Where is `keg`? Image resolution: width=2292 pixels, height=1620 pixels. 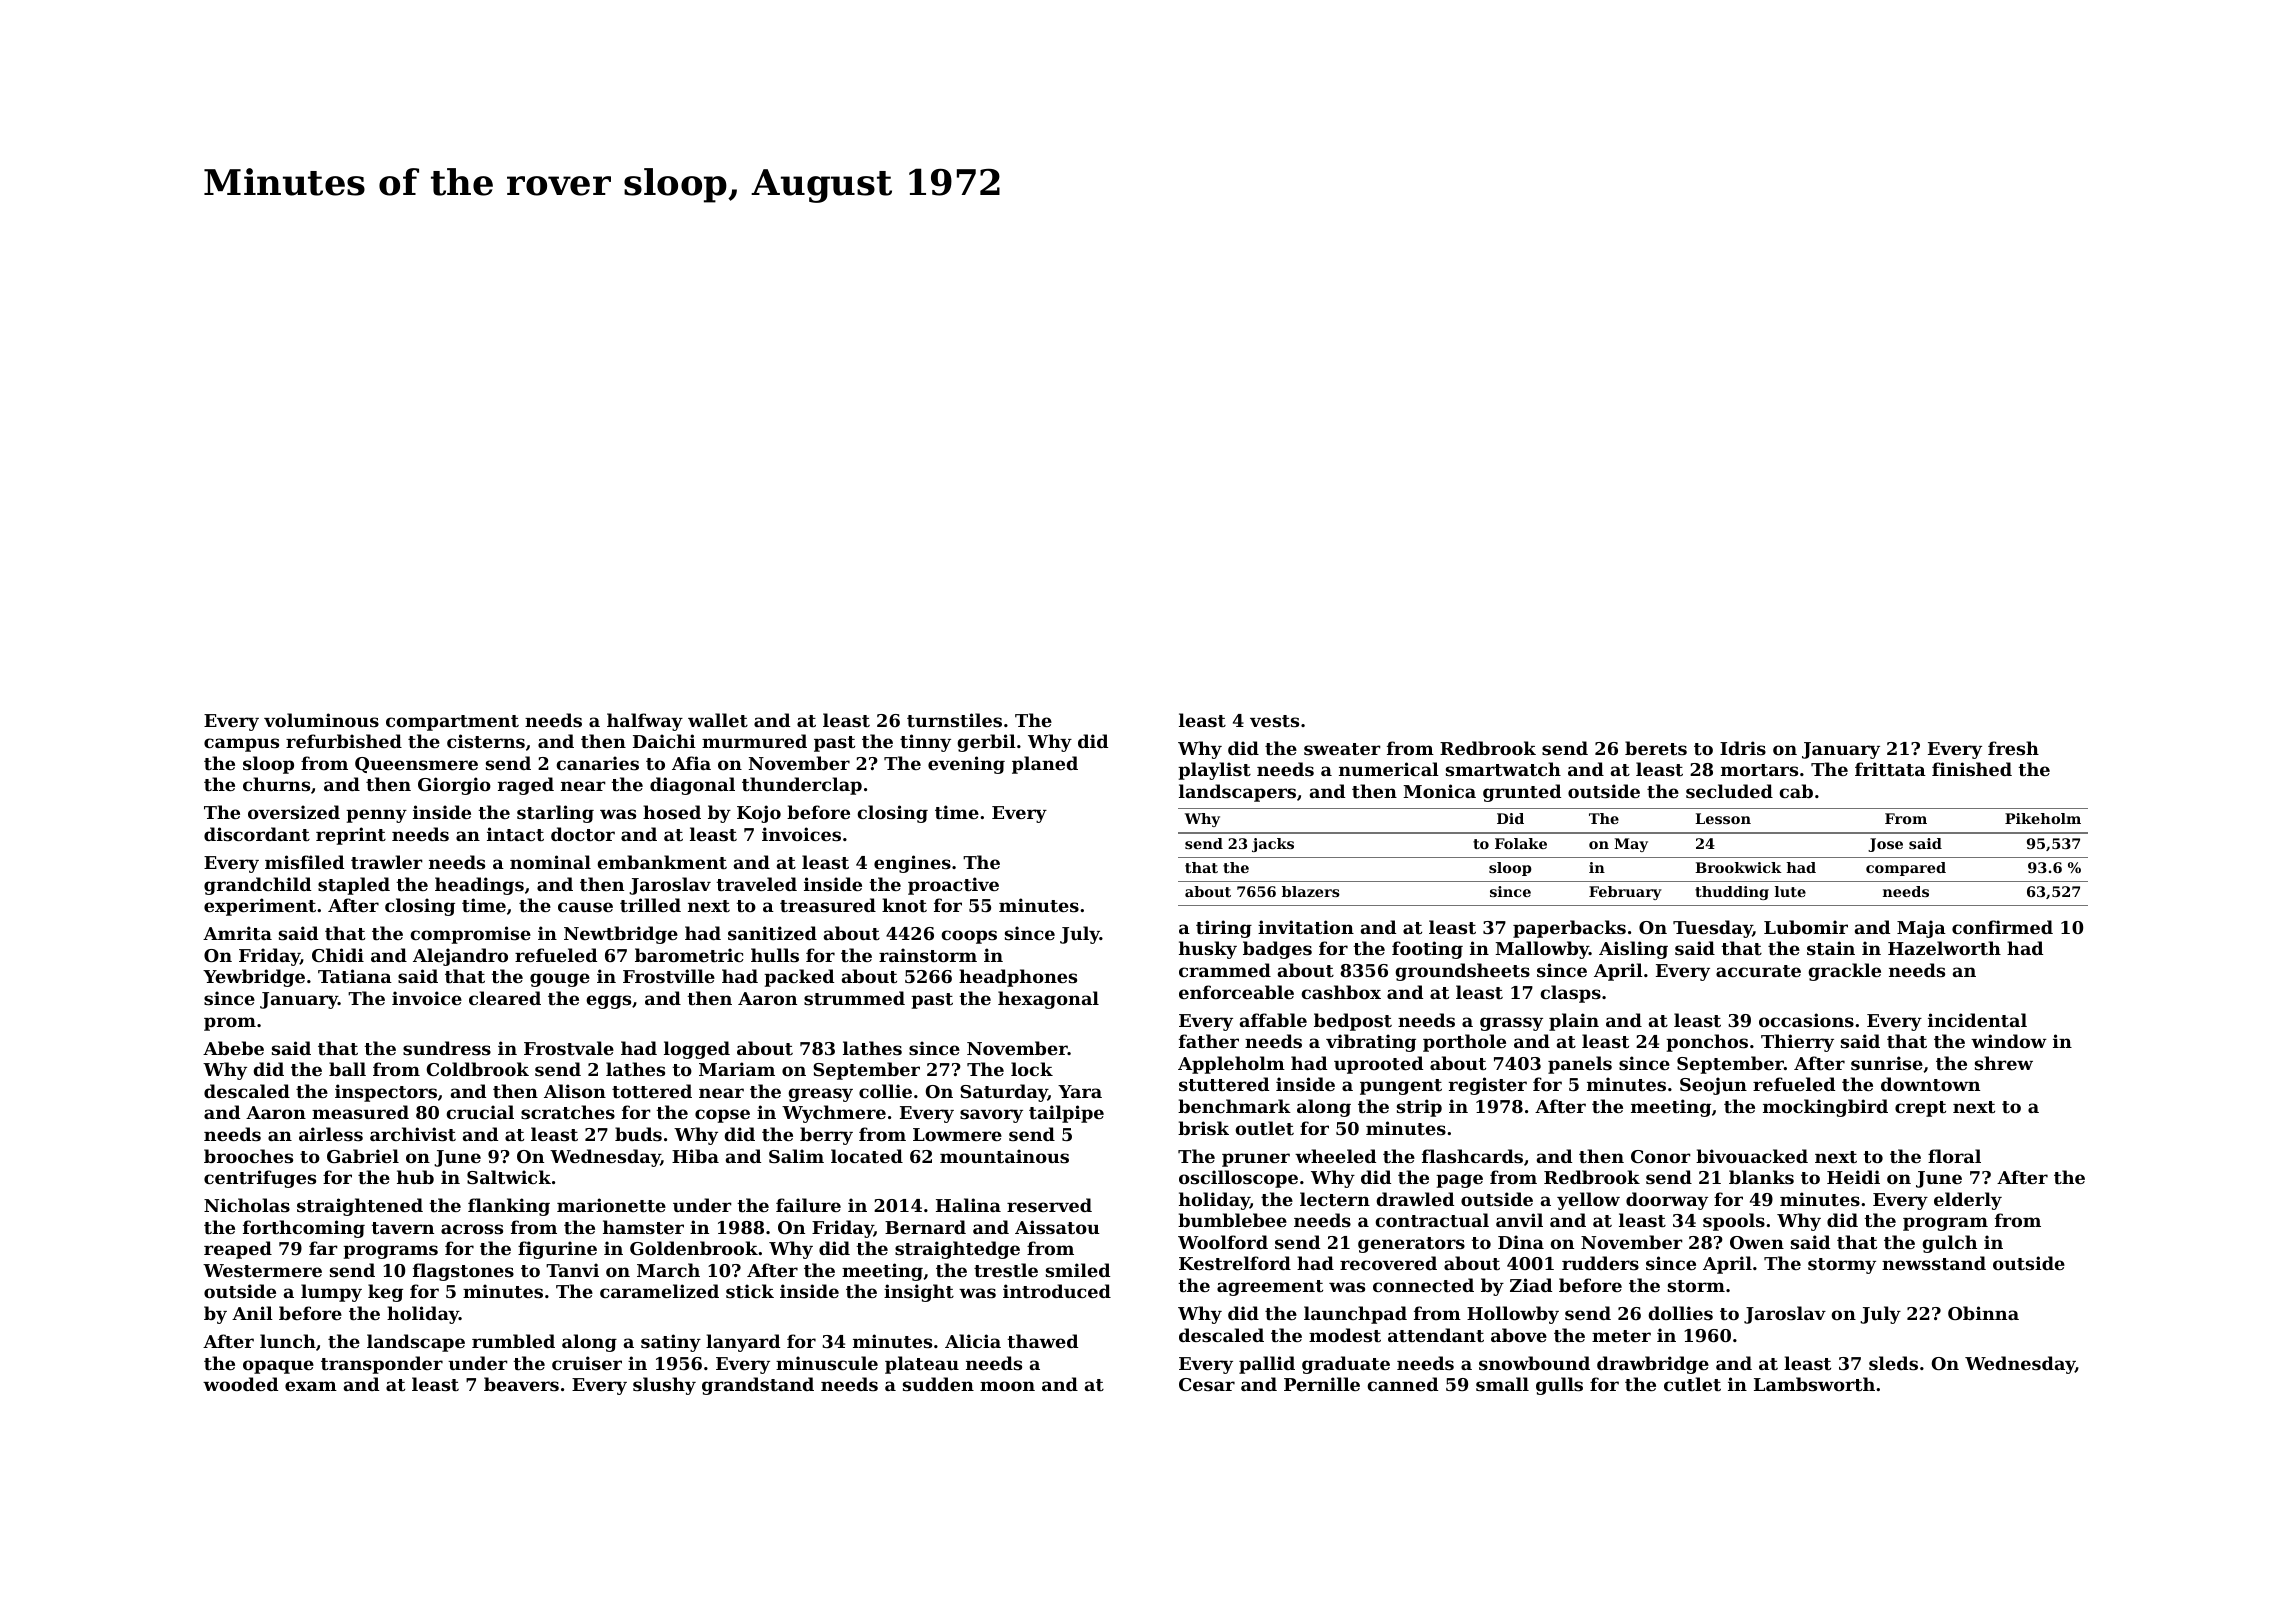 keg is located at coordinates (385, 1293).
